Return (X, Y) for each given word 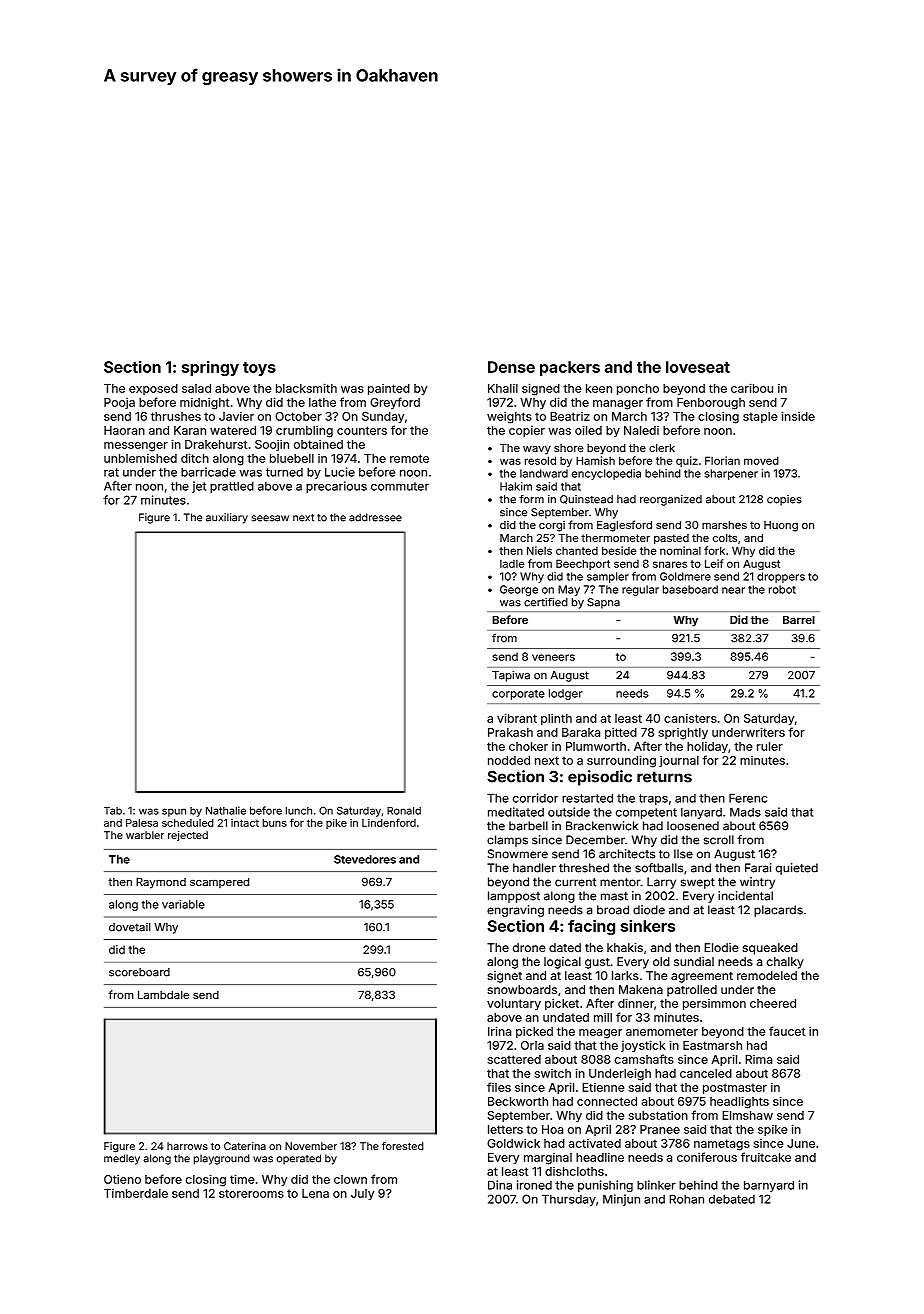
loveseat (698, 367)
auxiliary (227, 518)
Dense (511, 367)
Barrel (799, 620)
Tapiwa (511, 676)
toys (259, 369)
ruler (770, 746)
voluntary (514, 1004)
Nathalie (226, 810)
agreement (702, 977)
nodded (509, 760)
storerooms (251, 1193)
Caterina (245, 1146)
